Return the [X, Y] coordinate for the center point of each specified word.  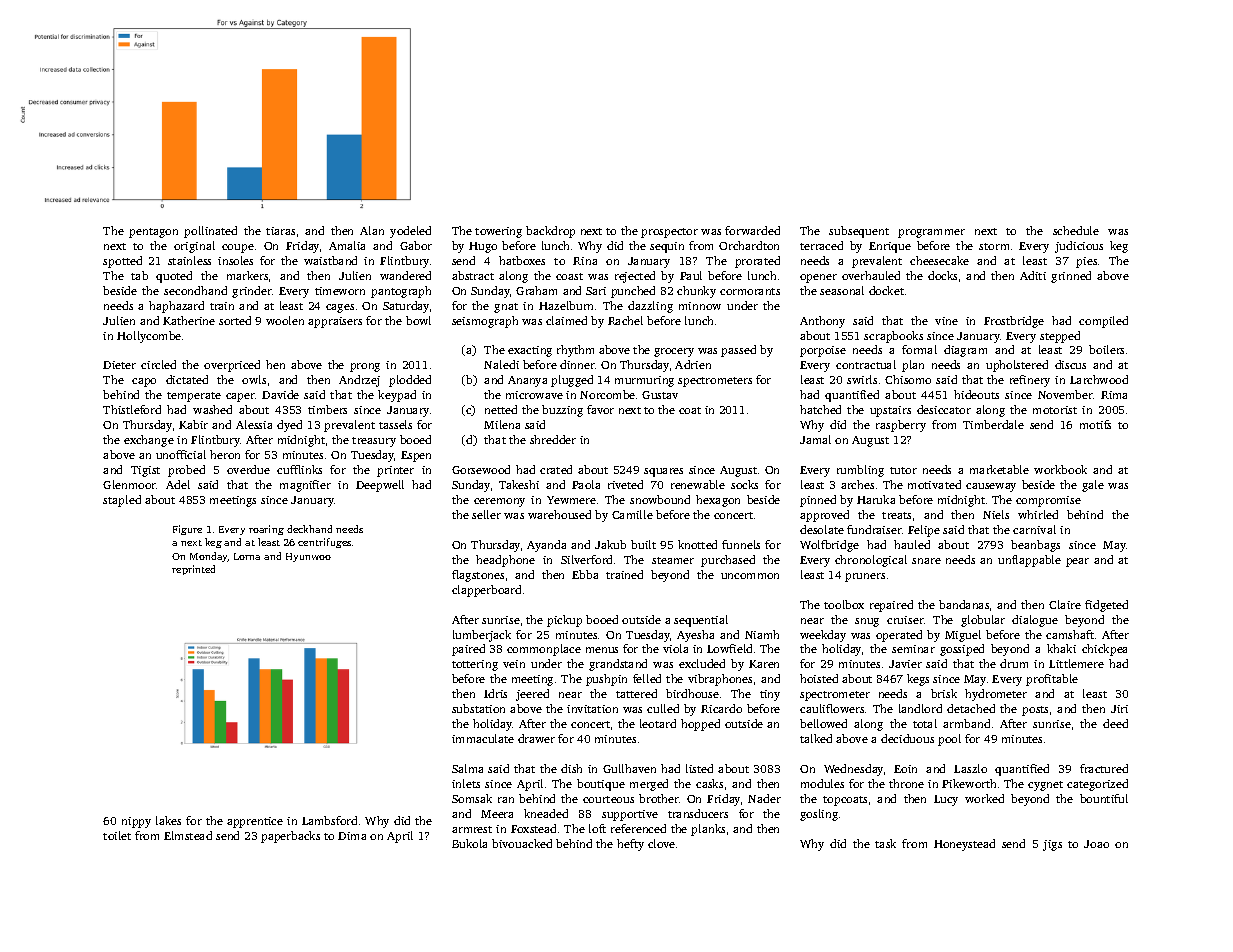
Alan [372, 230]
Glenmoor [130, 484]
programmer [931, 233]
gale [1093, 486]
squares [663, 472]
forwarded [752, 230]
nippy [136, 822]
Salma [467, 768]
